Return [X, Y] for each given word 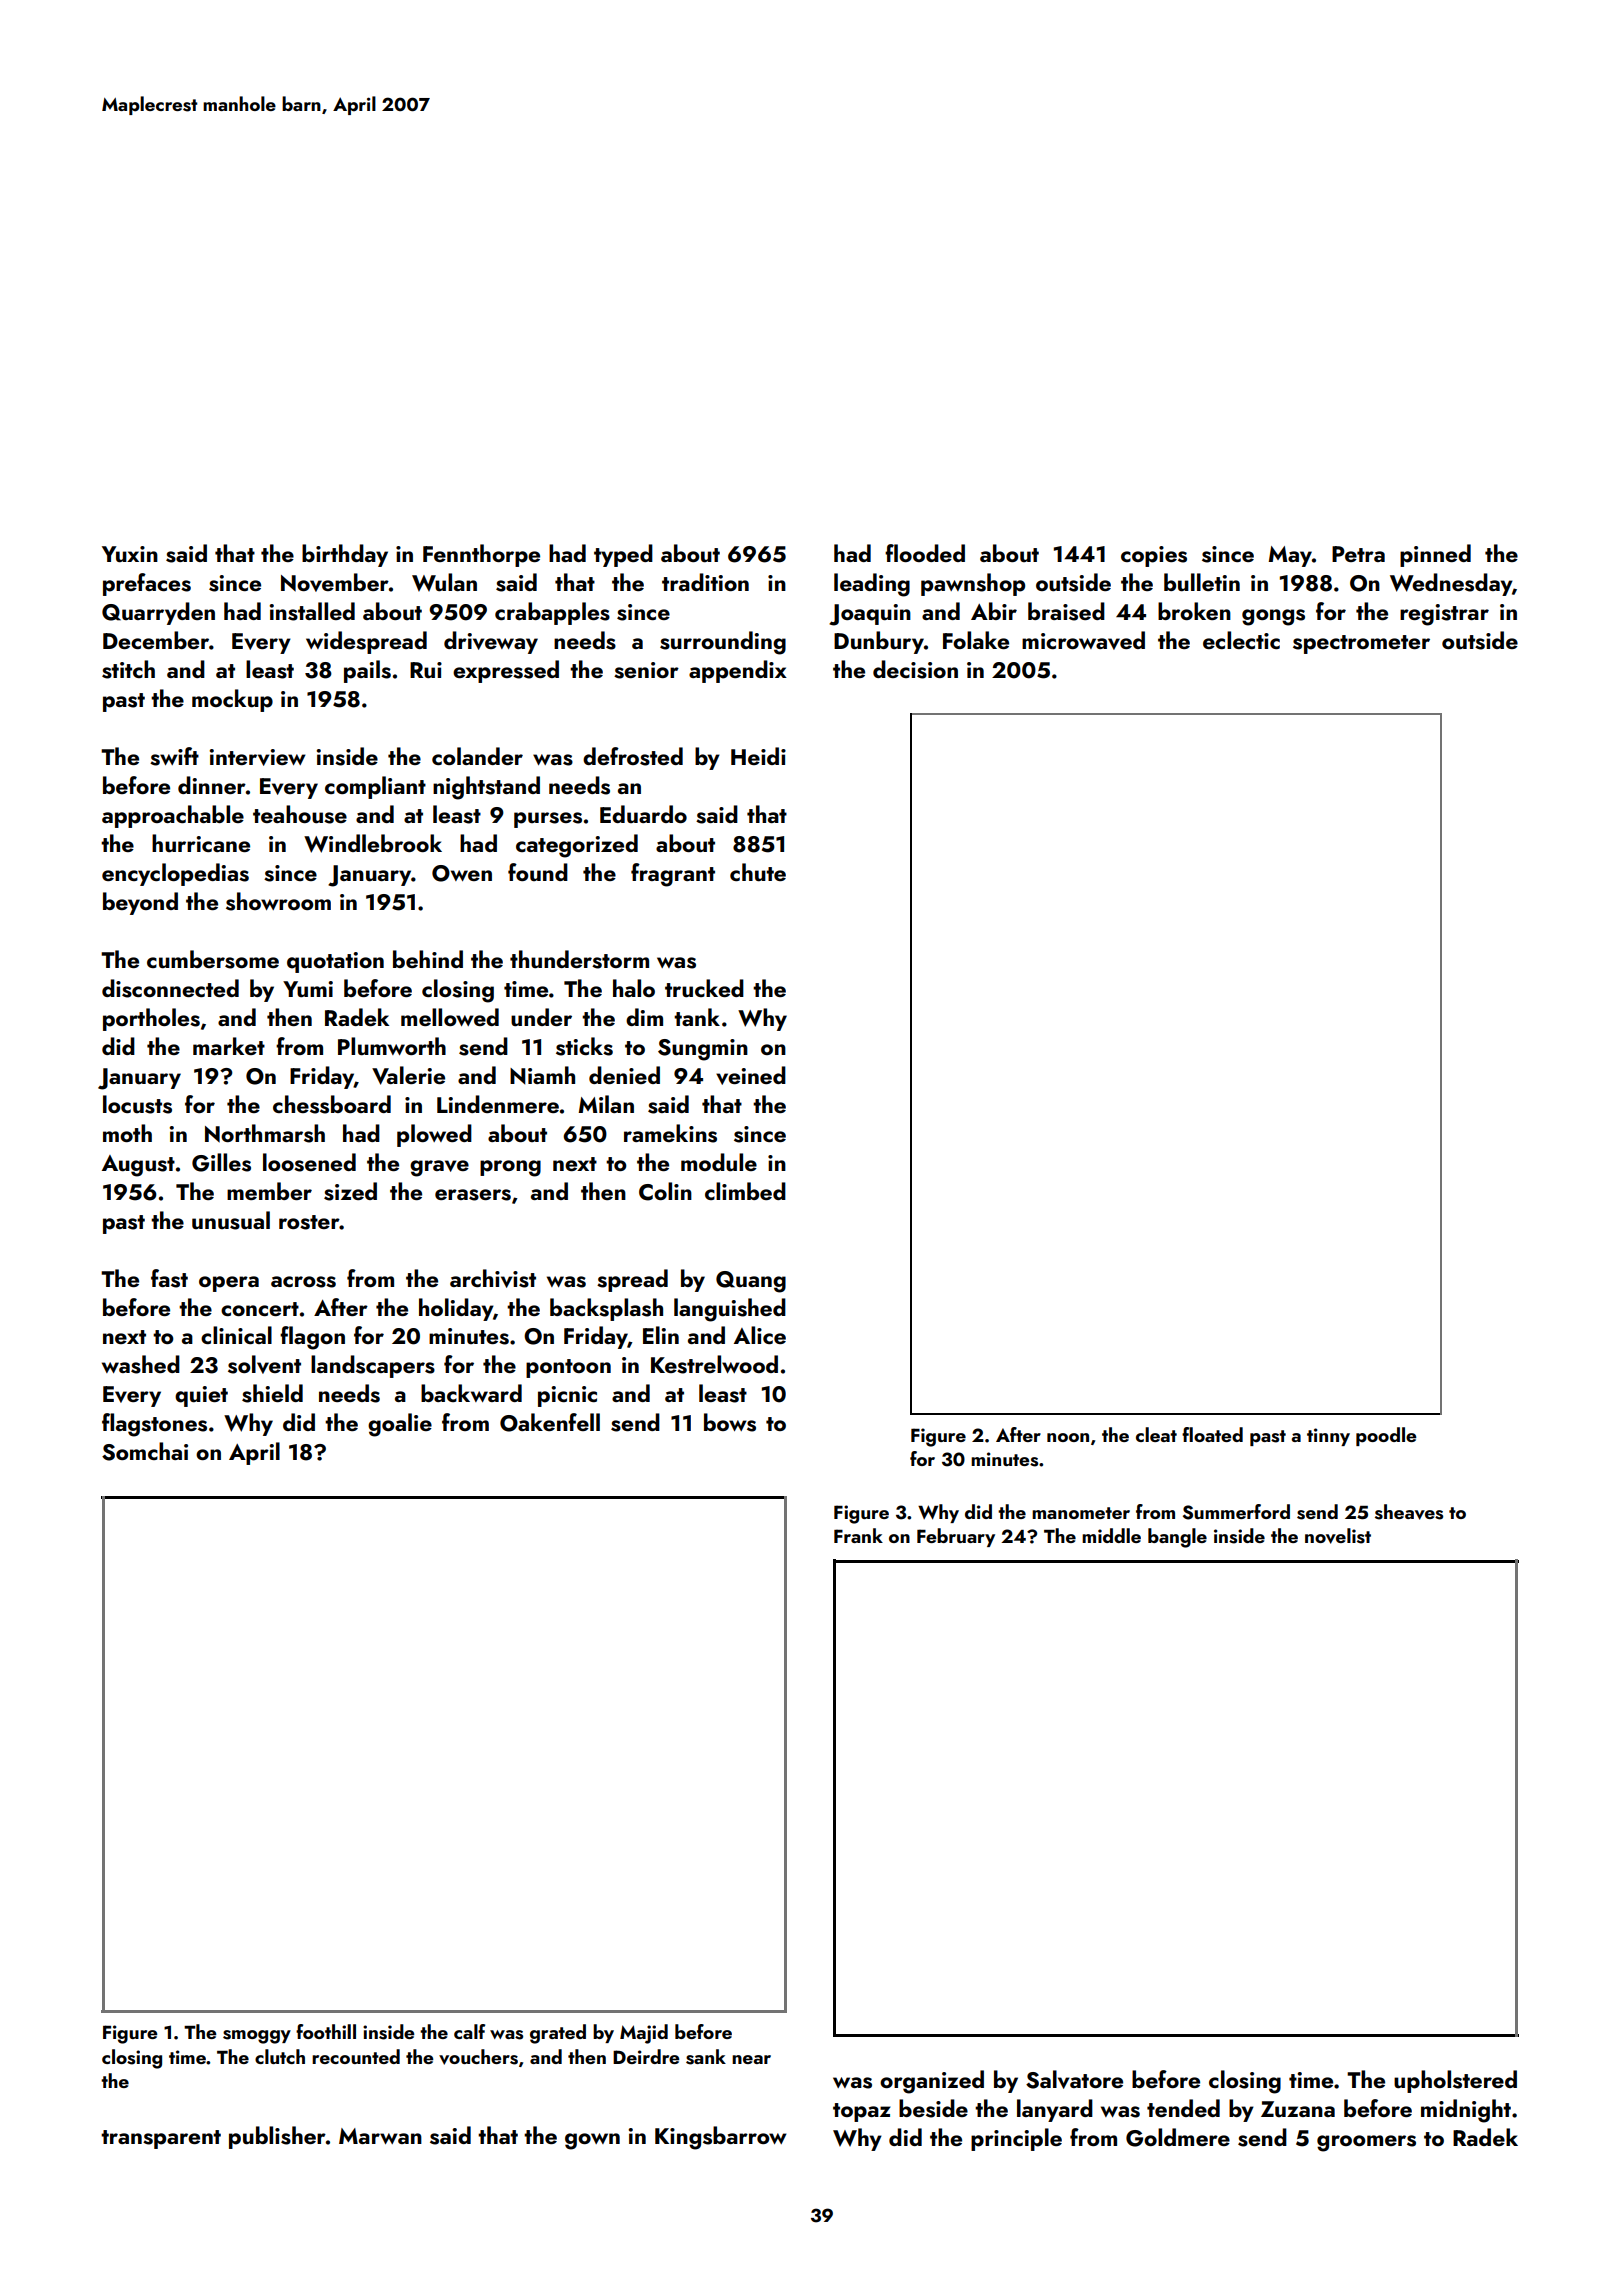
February [956, 1537]
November [335, 582]
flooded [925, 553]
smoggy [257, 2037]
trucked [704, 988]
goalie [400, 1425]
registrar [1444, 615]
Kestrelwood [714, 1364]
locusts [137, 1104]
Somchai [145, 1451]
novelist [1338, 1536]
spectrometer [1361, 644]
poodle [1386, 1436]
